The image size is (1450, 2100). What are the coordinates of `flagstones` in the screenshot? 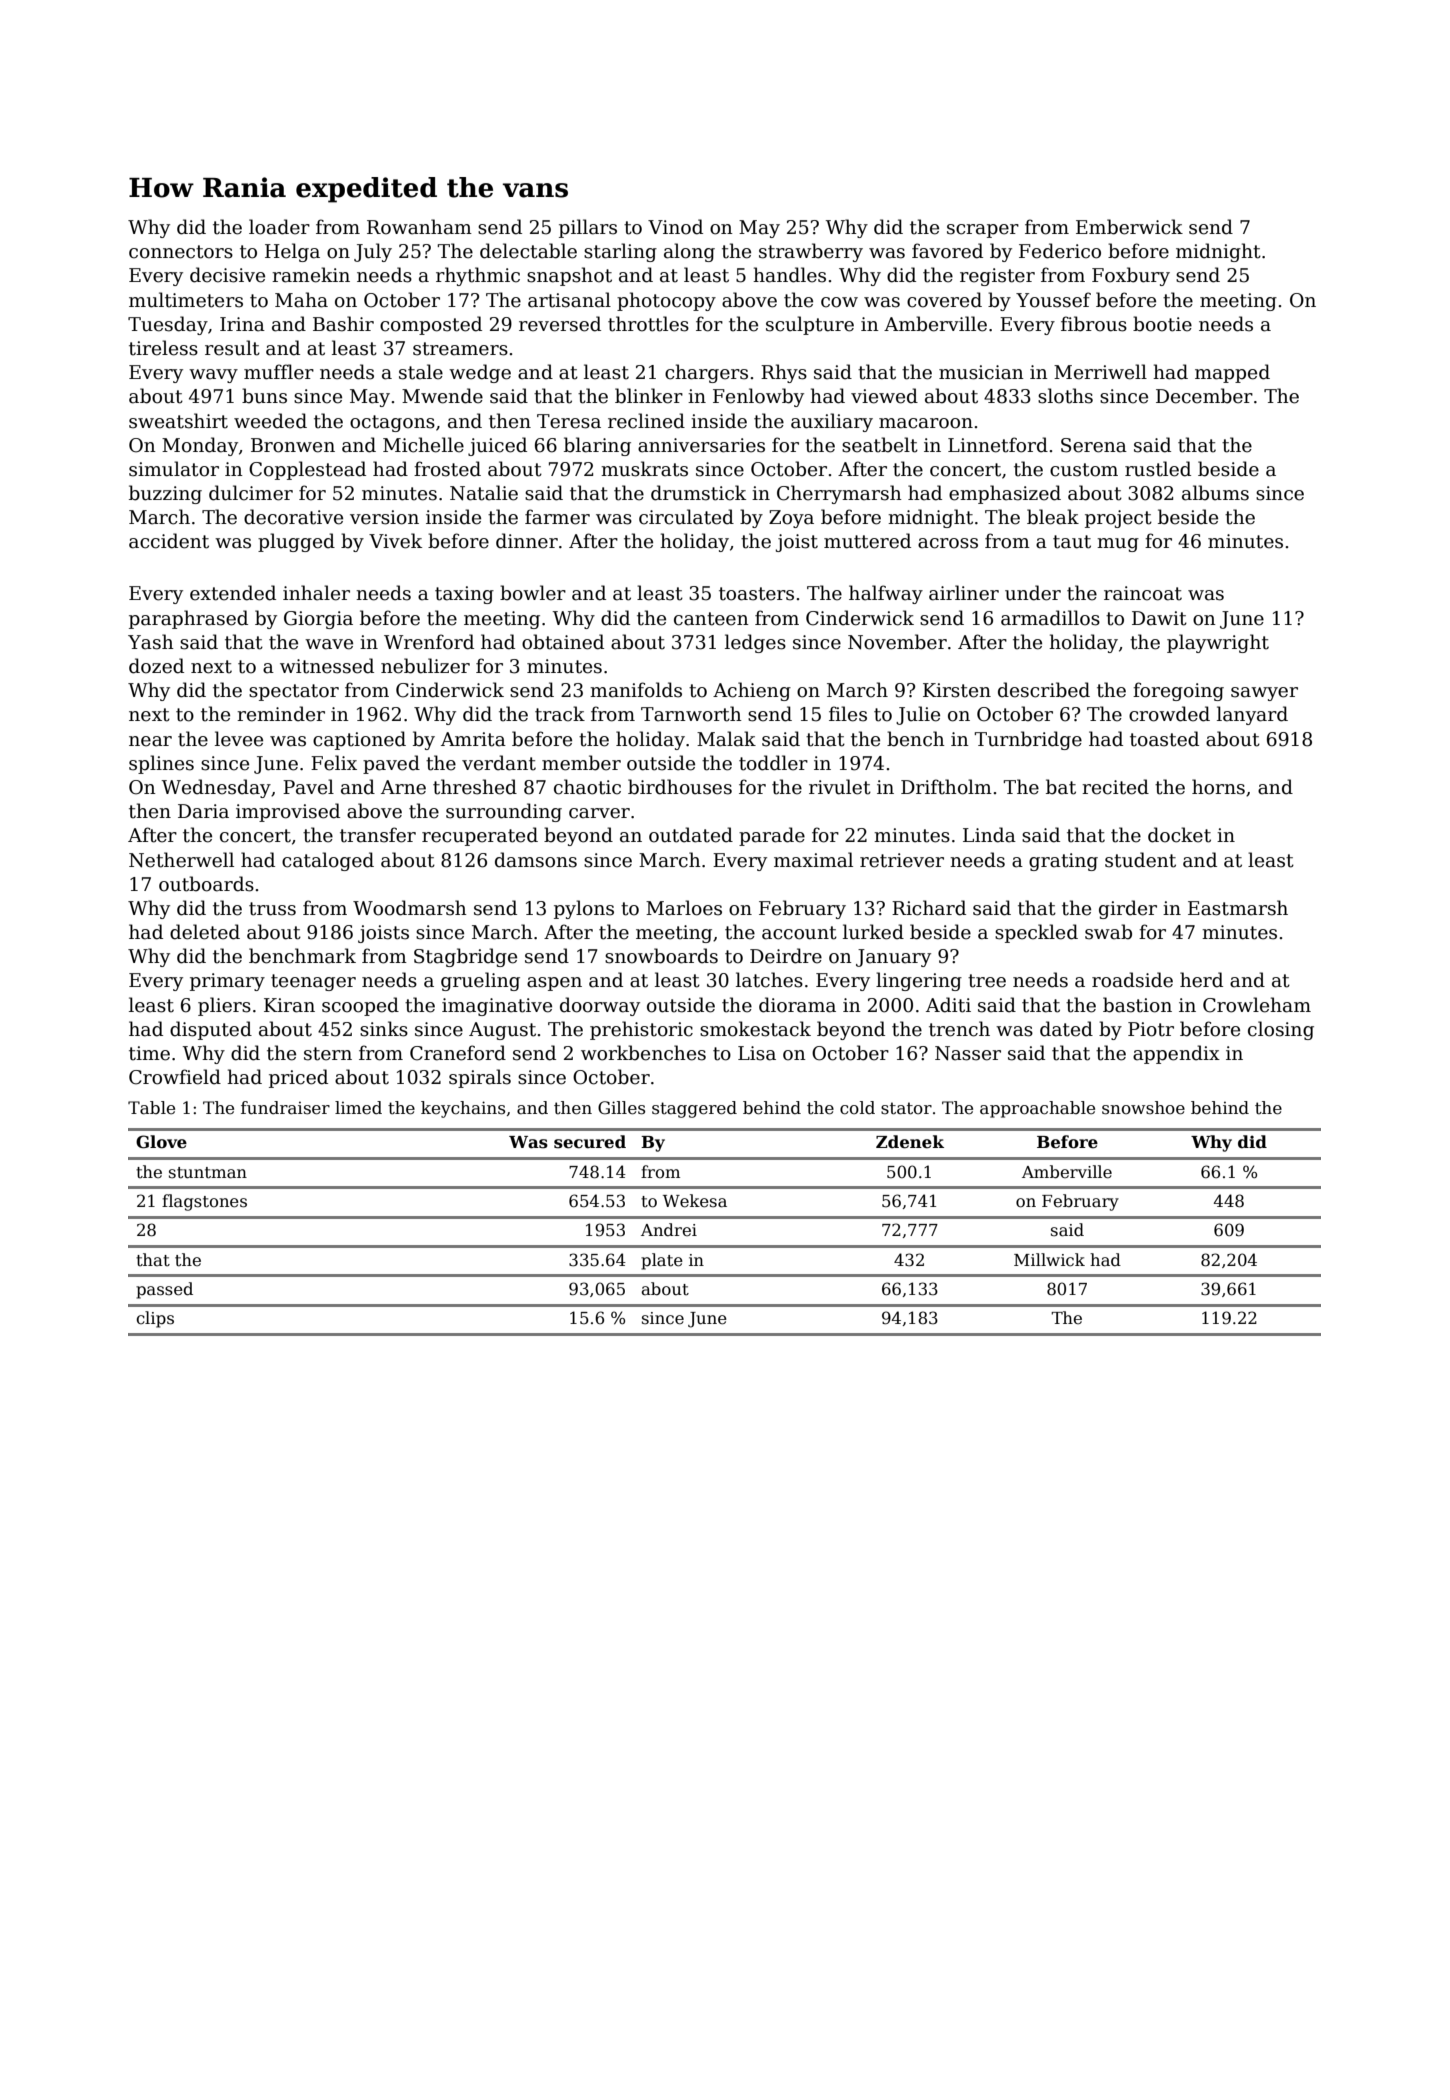 It's located at (204, 1202).
